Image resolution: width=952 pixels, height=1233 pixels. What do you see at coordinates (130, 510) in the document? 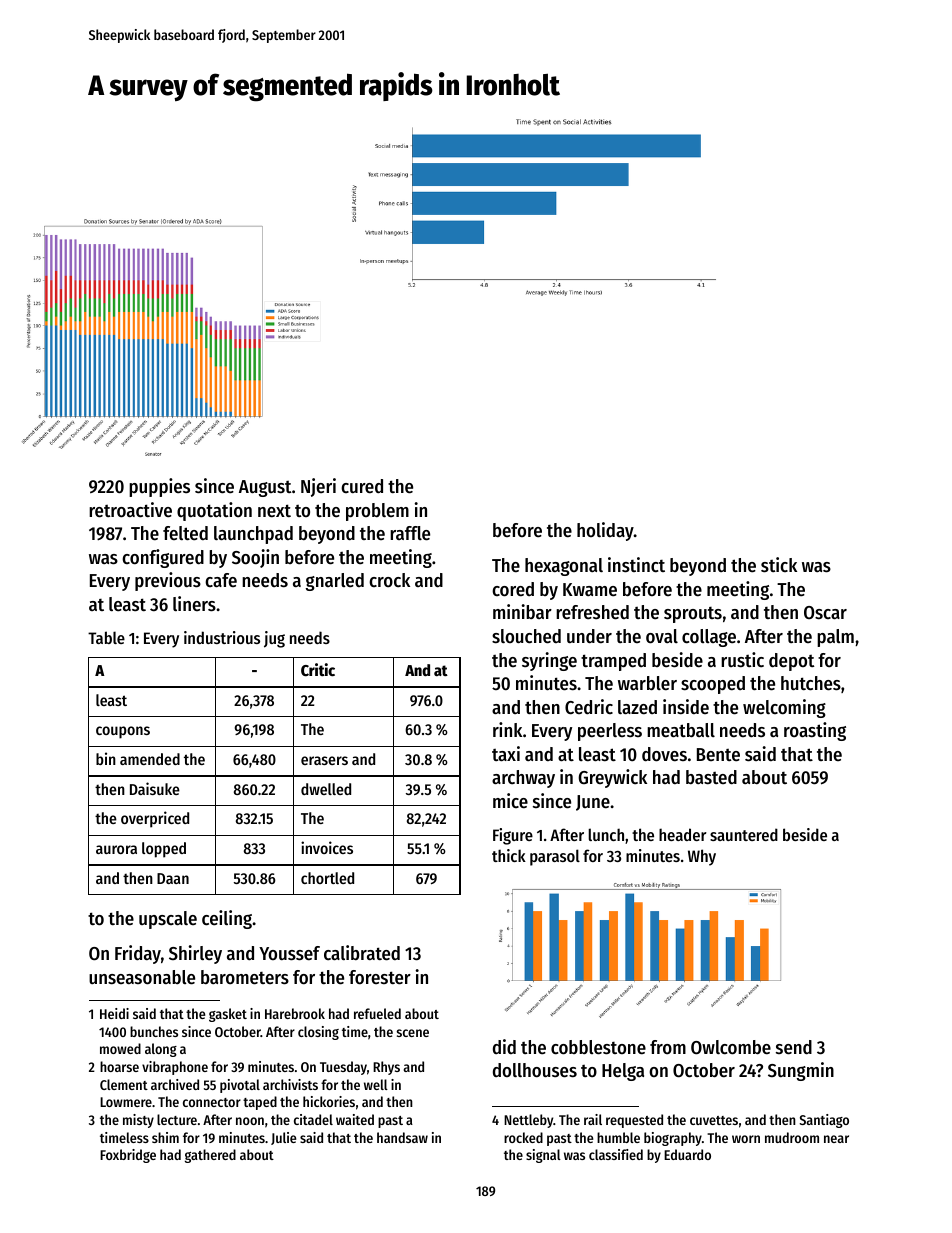
I see `retroactive` at bounding box center [130, 510].
